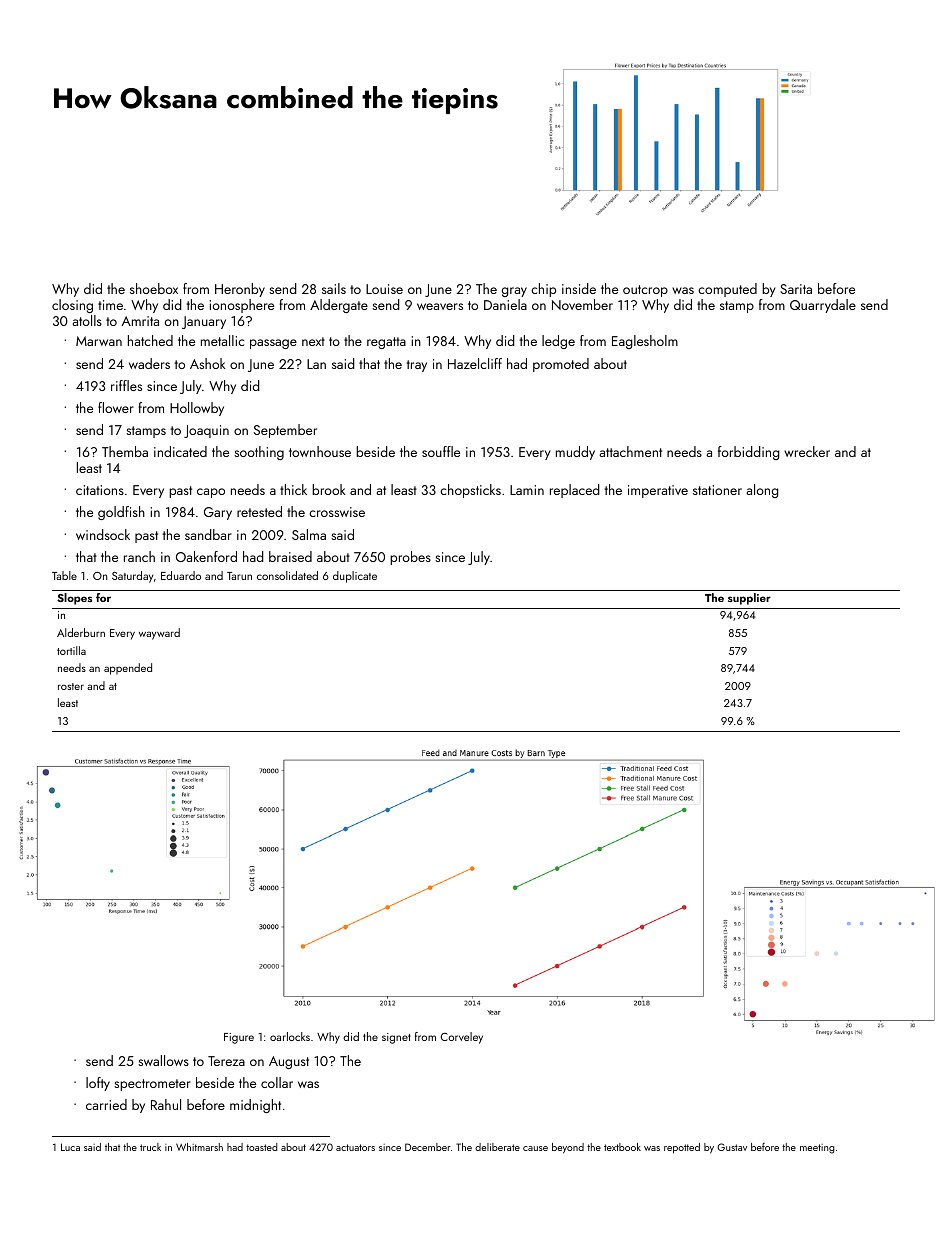 Image resolution: width=952 pixels, height=1233 pixels. I want to click on probes, so click(410, 558).
